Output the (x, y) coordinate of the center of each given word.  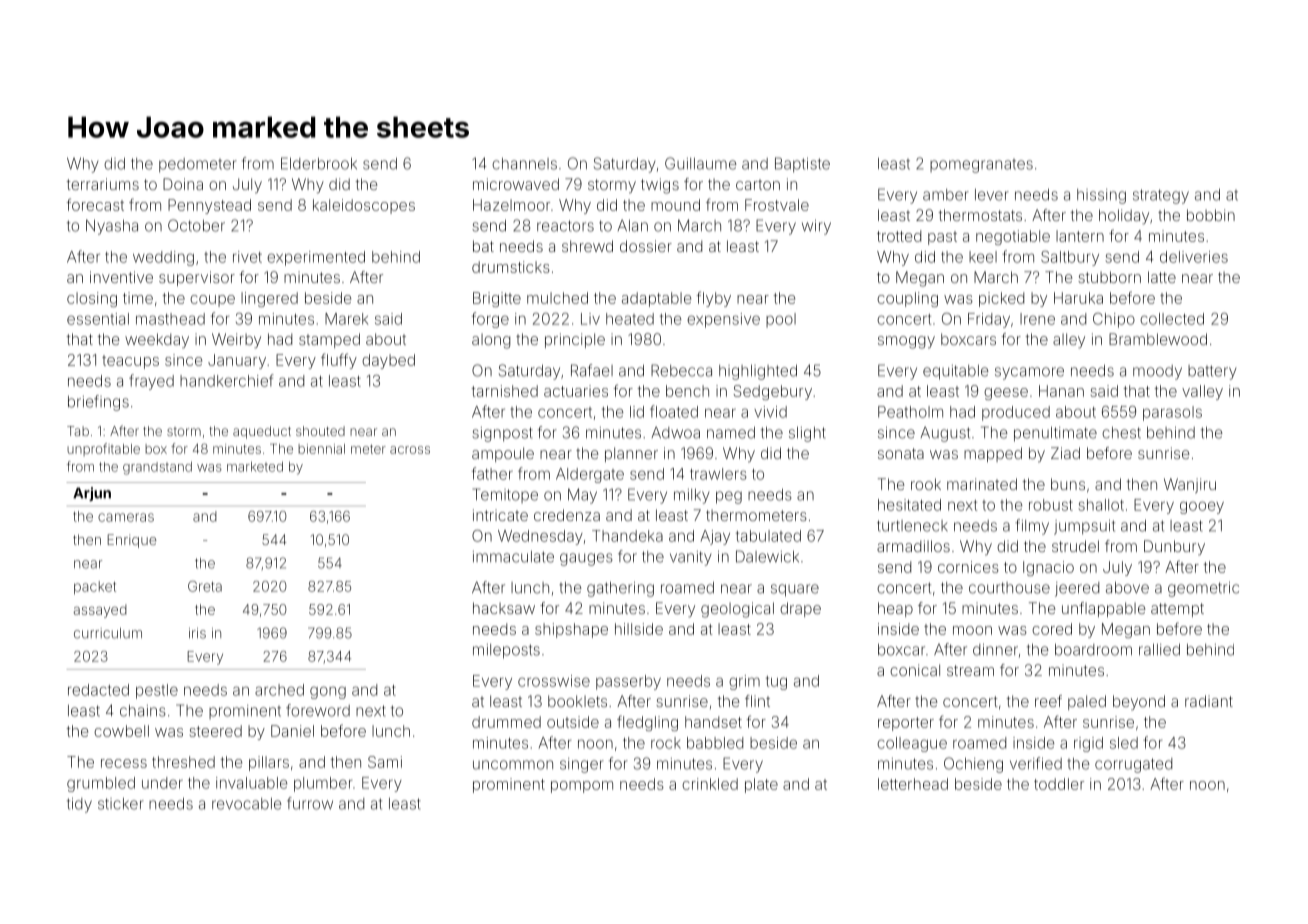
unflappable (1103, 609)
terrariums (102, 184)
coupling (907, 299)
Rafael (592, 370)
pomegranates (981, 166)
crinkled (710, 784)
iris (197, 633)
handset (713, 722)
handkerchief (227, 380)
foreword (318, 710)
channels (524, 164)
